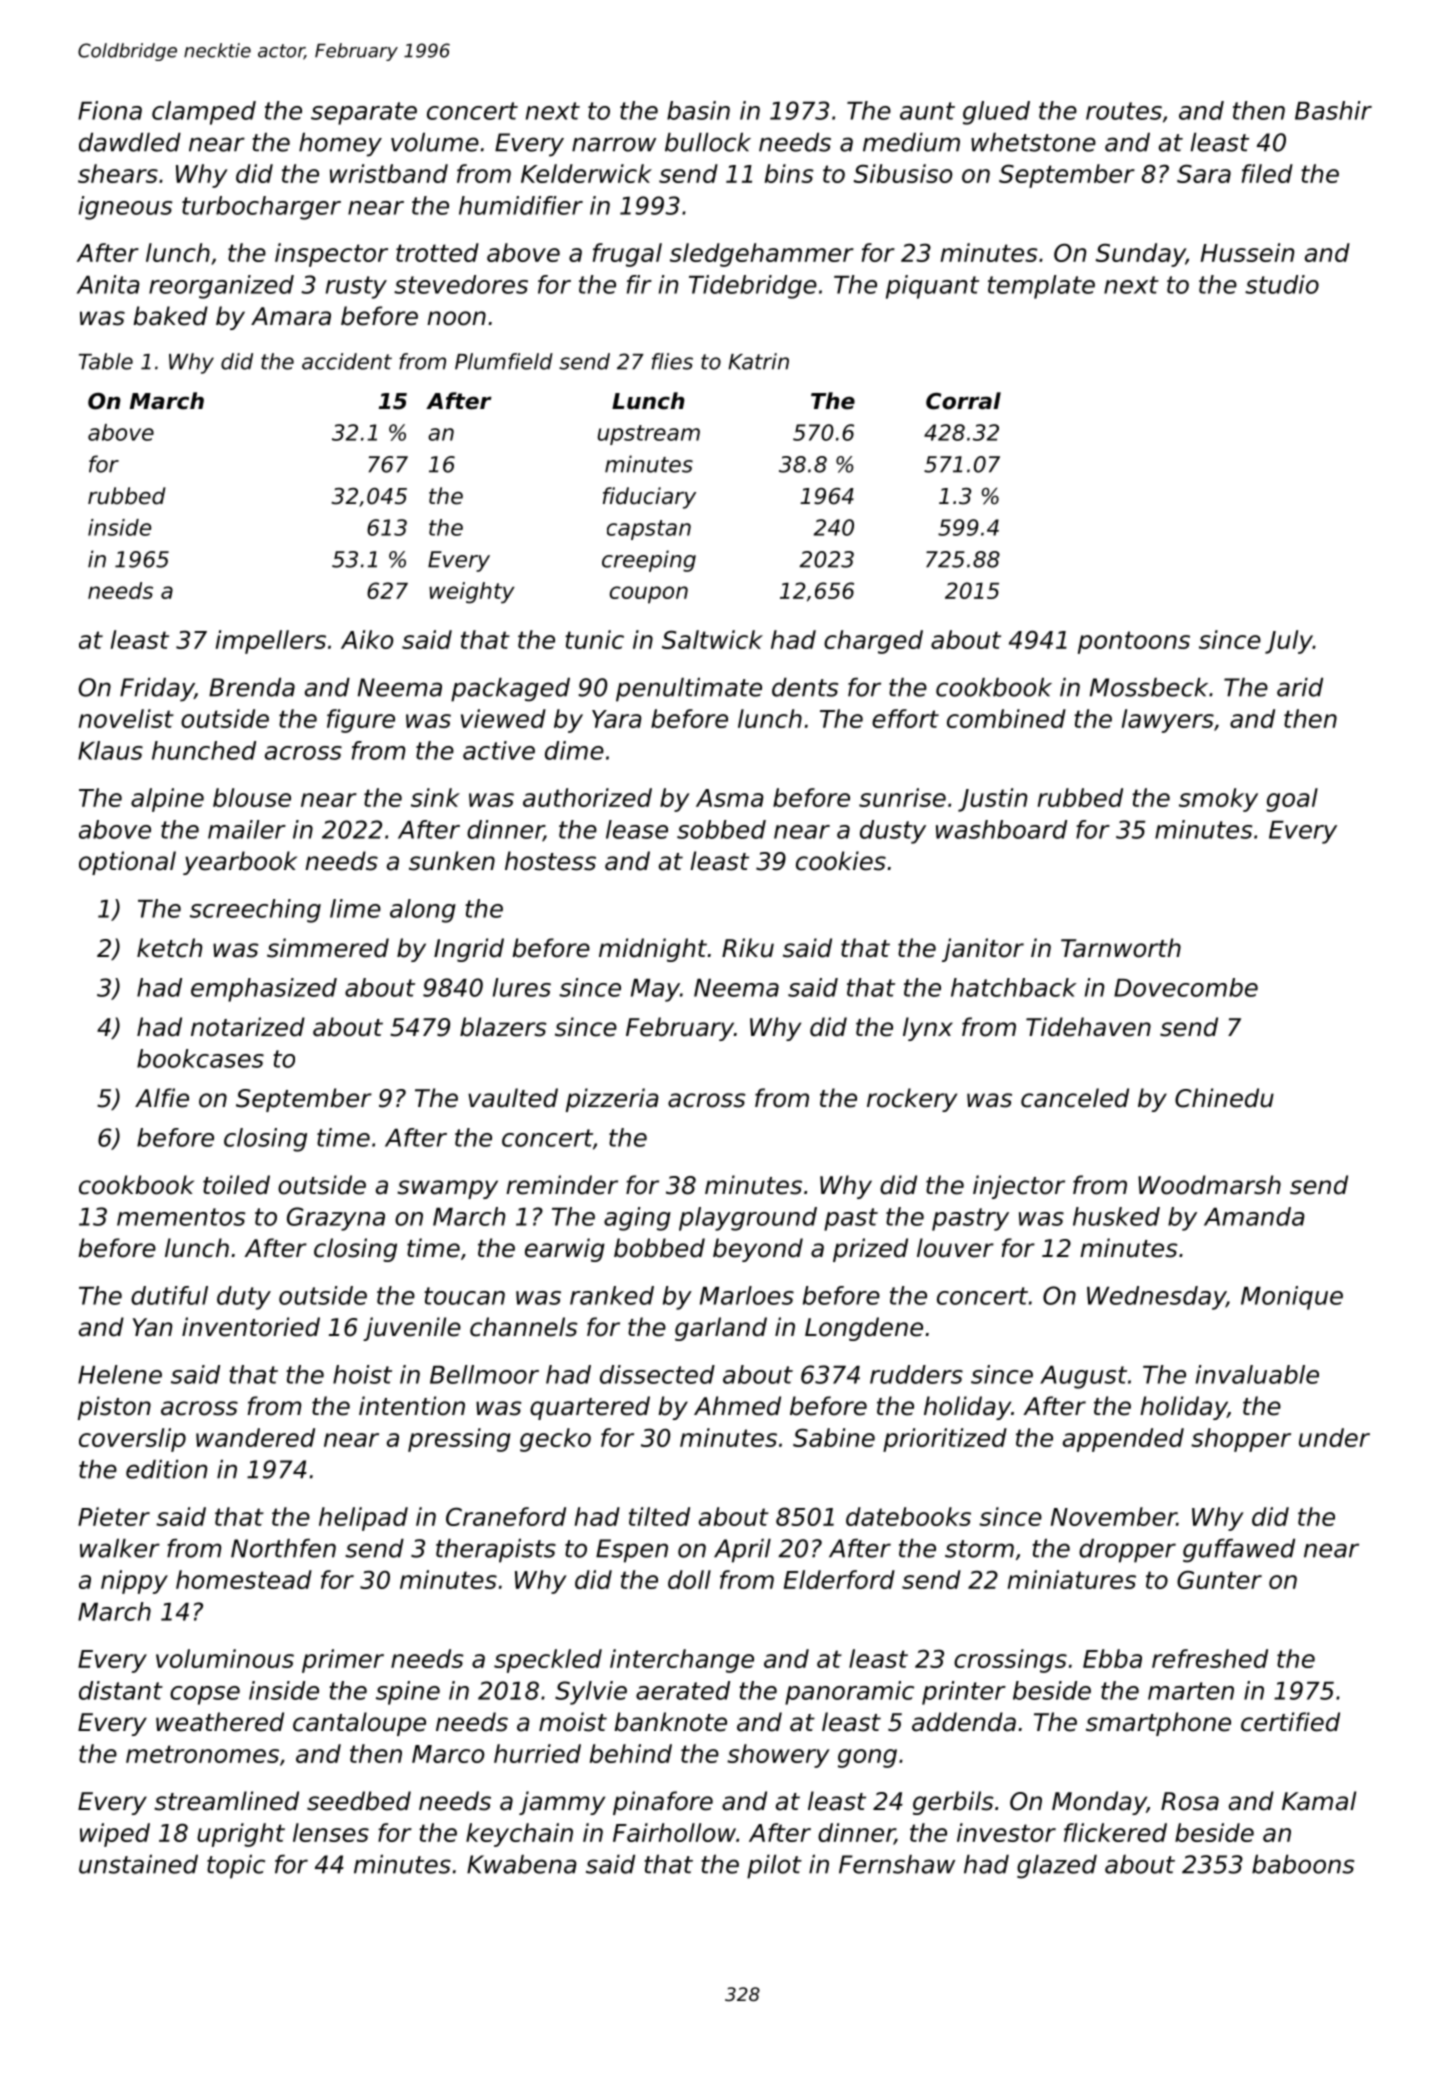 The height and width of the screenshot is (2100, 1450). Describe the element at coordinates (897, 1864) in the screenshot. I see `Fernshaw` at that location.
